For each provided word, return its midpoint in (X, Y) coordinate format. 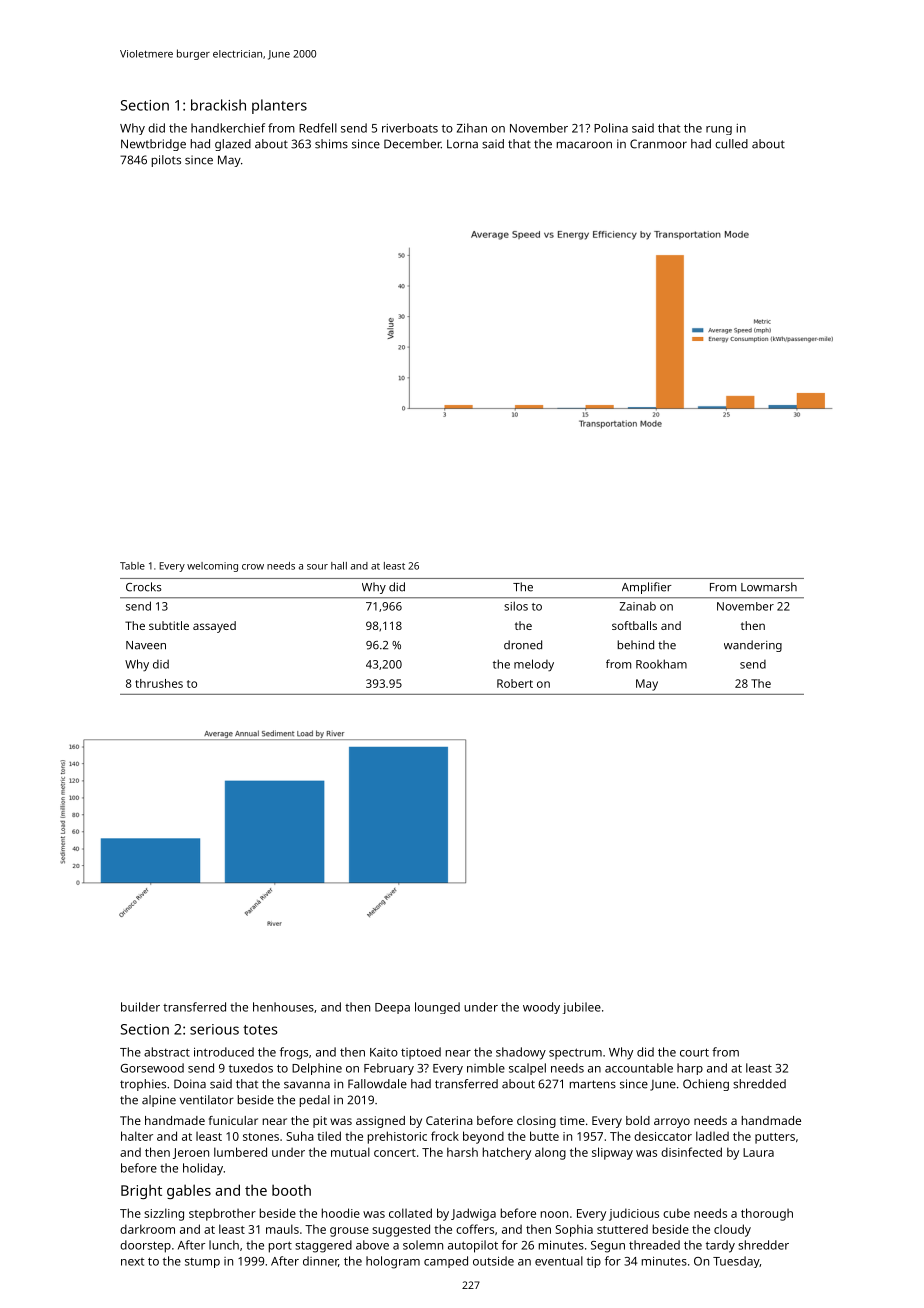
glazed (233, 145)
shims (331, 144)
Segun (608, 1247)
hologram (393, 1262)
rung (719, 130)
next (132, 1262)
